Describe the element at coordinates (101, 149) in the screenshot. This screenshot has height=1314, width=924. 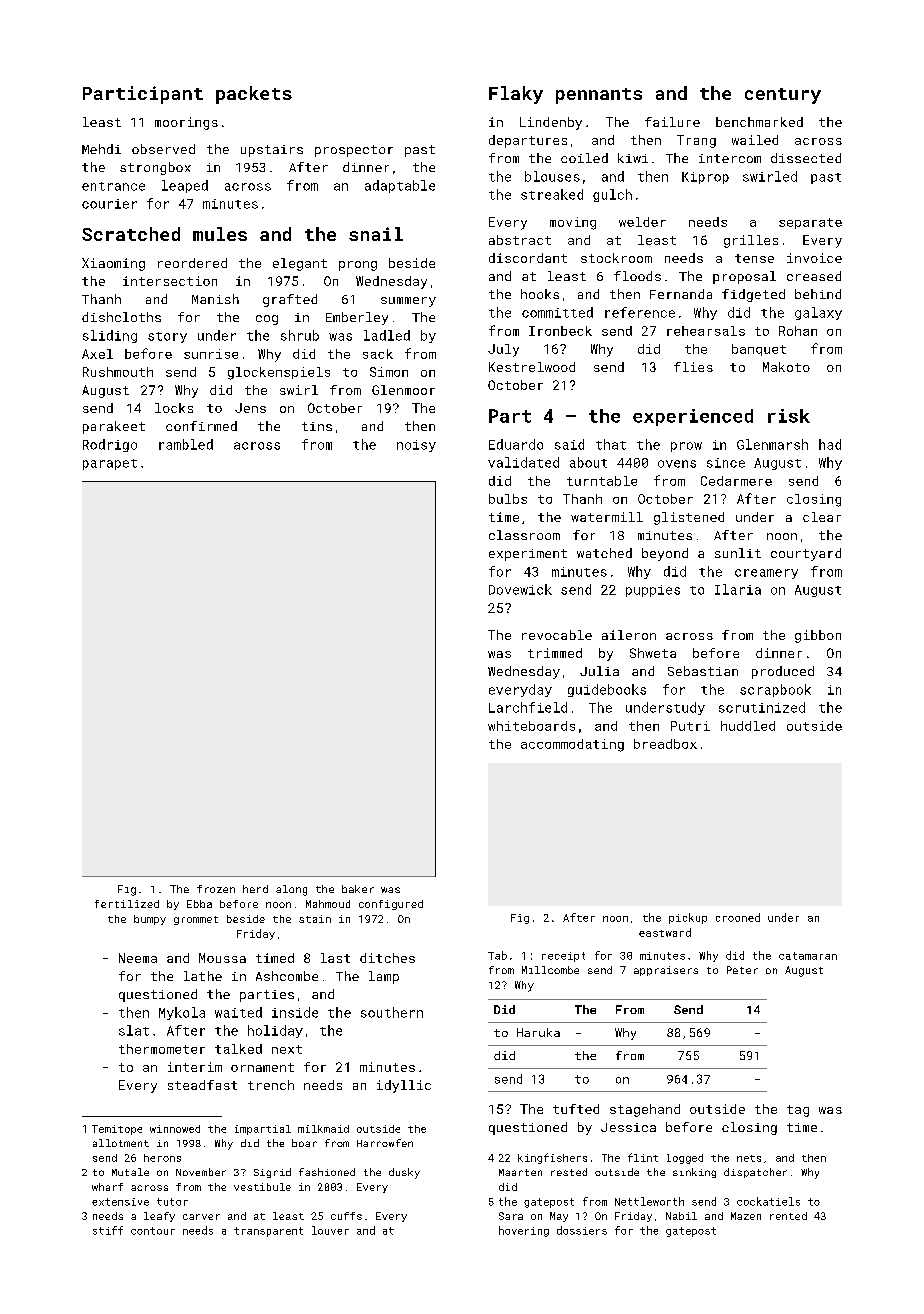
I see `Mehdi` at that location.
